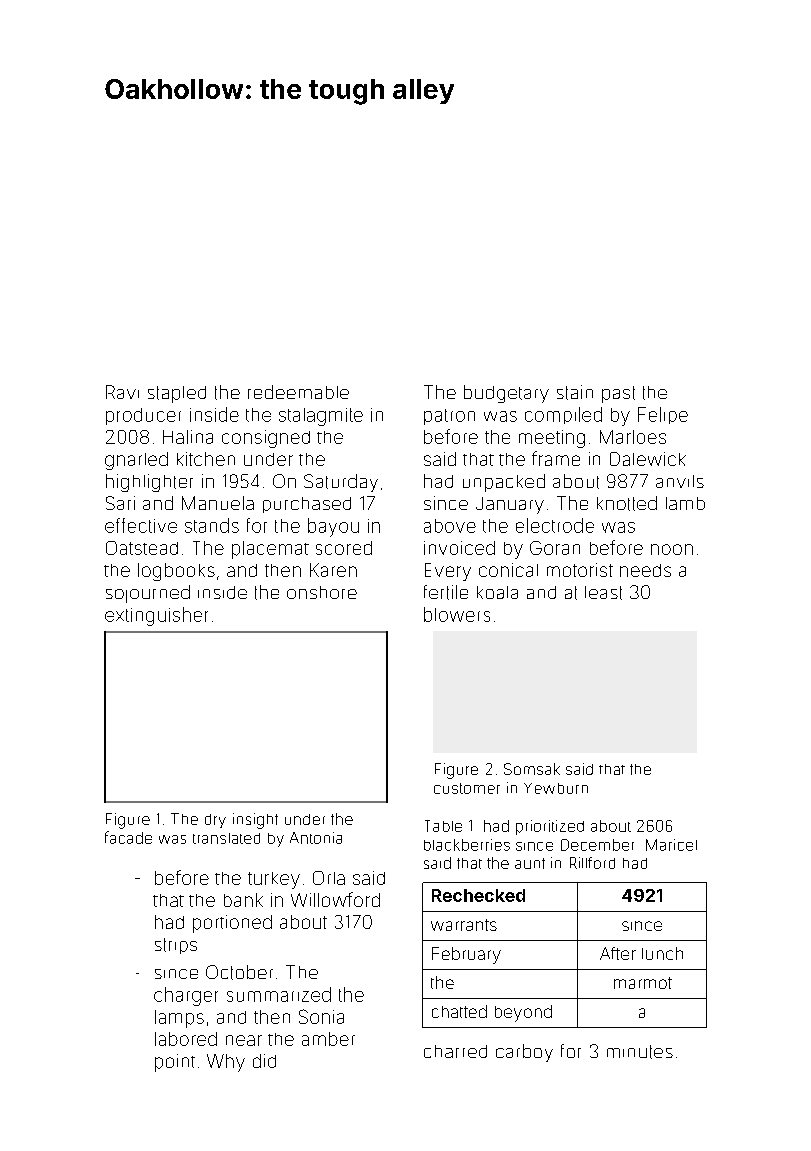 This image has width=811, height=1151. What do you see at coordinates (328, 1039) in the image?
I see `amber` at bounding box center [328, 1039].
